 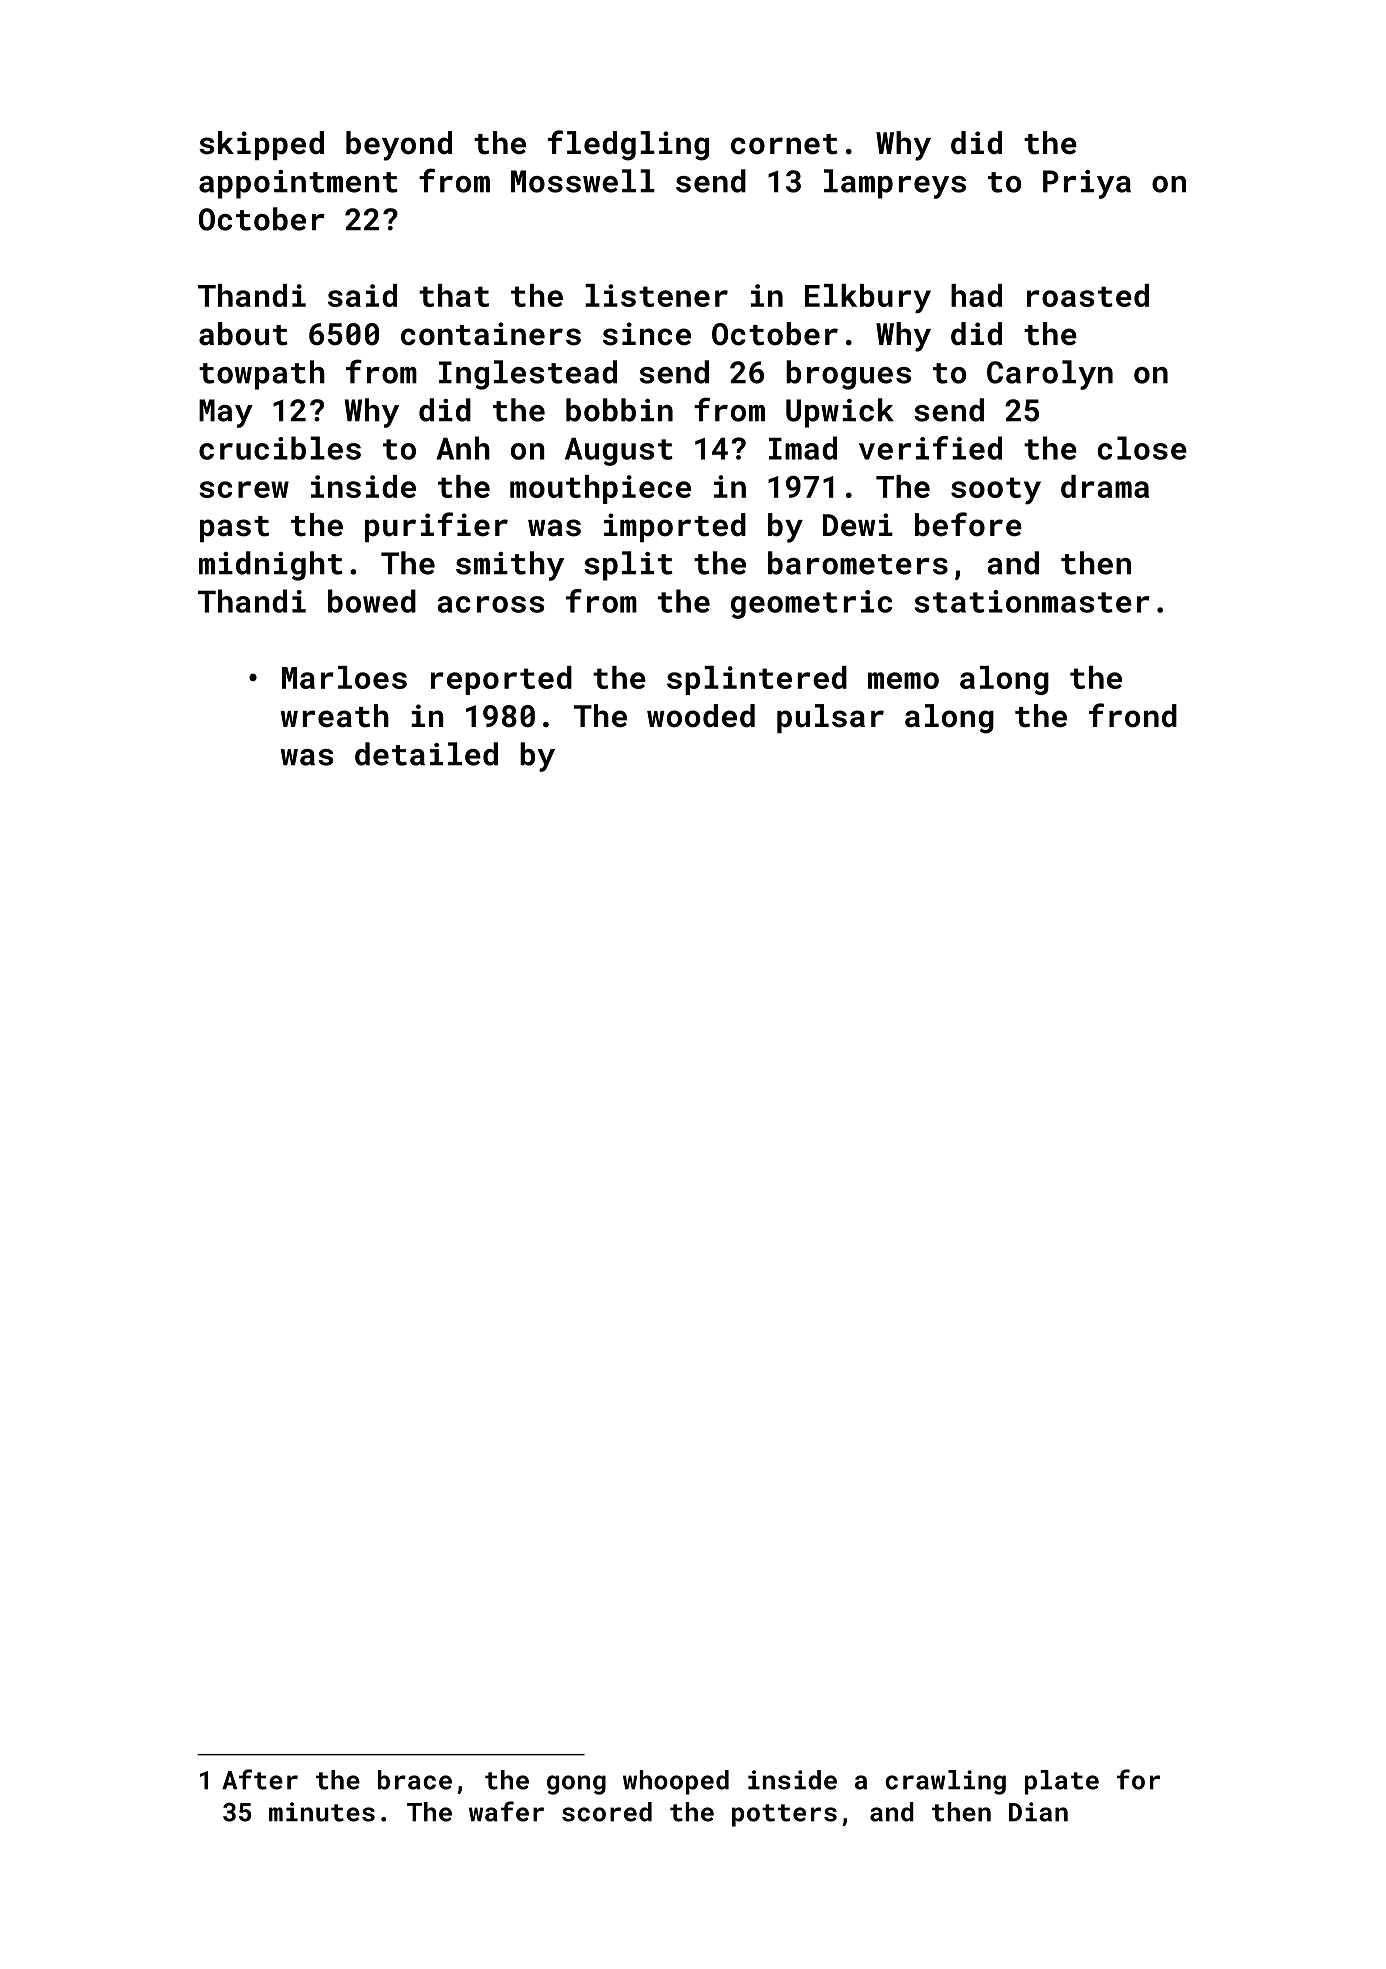 What do you see at coordinates (945, 1782) in the image?
I see `crawling` at bounding box center [945, 1782].
